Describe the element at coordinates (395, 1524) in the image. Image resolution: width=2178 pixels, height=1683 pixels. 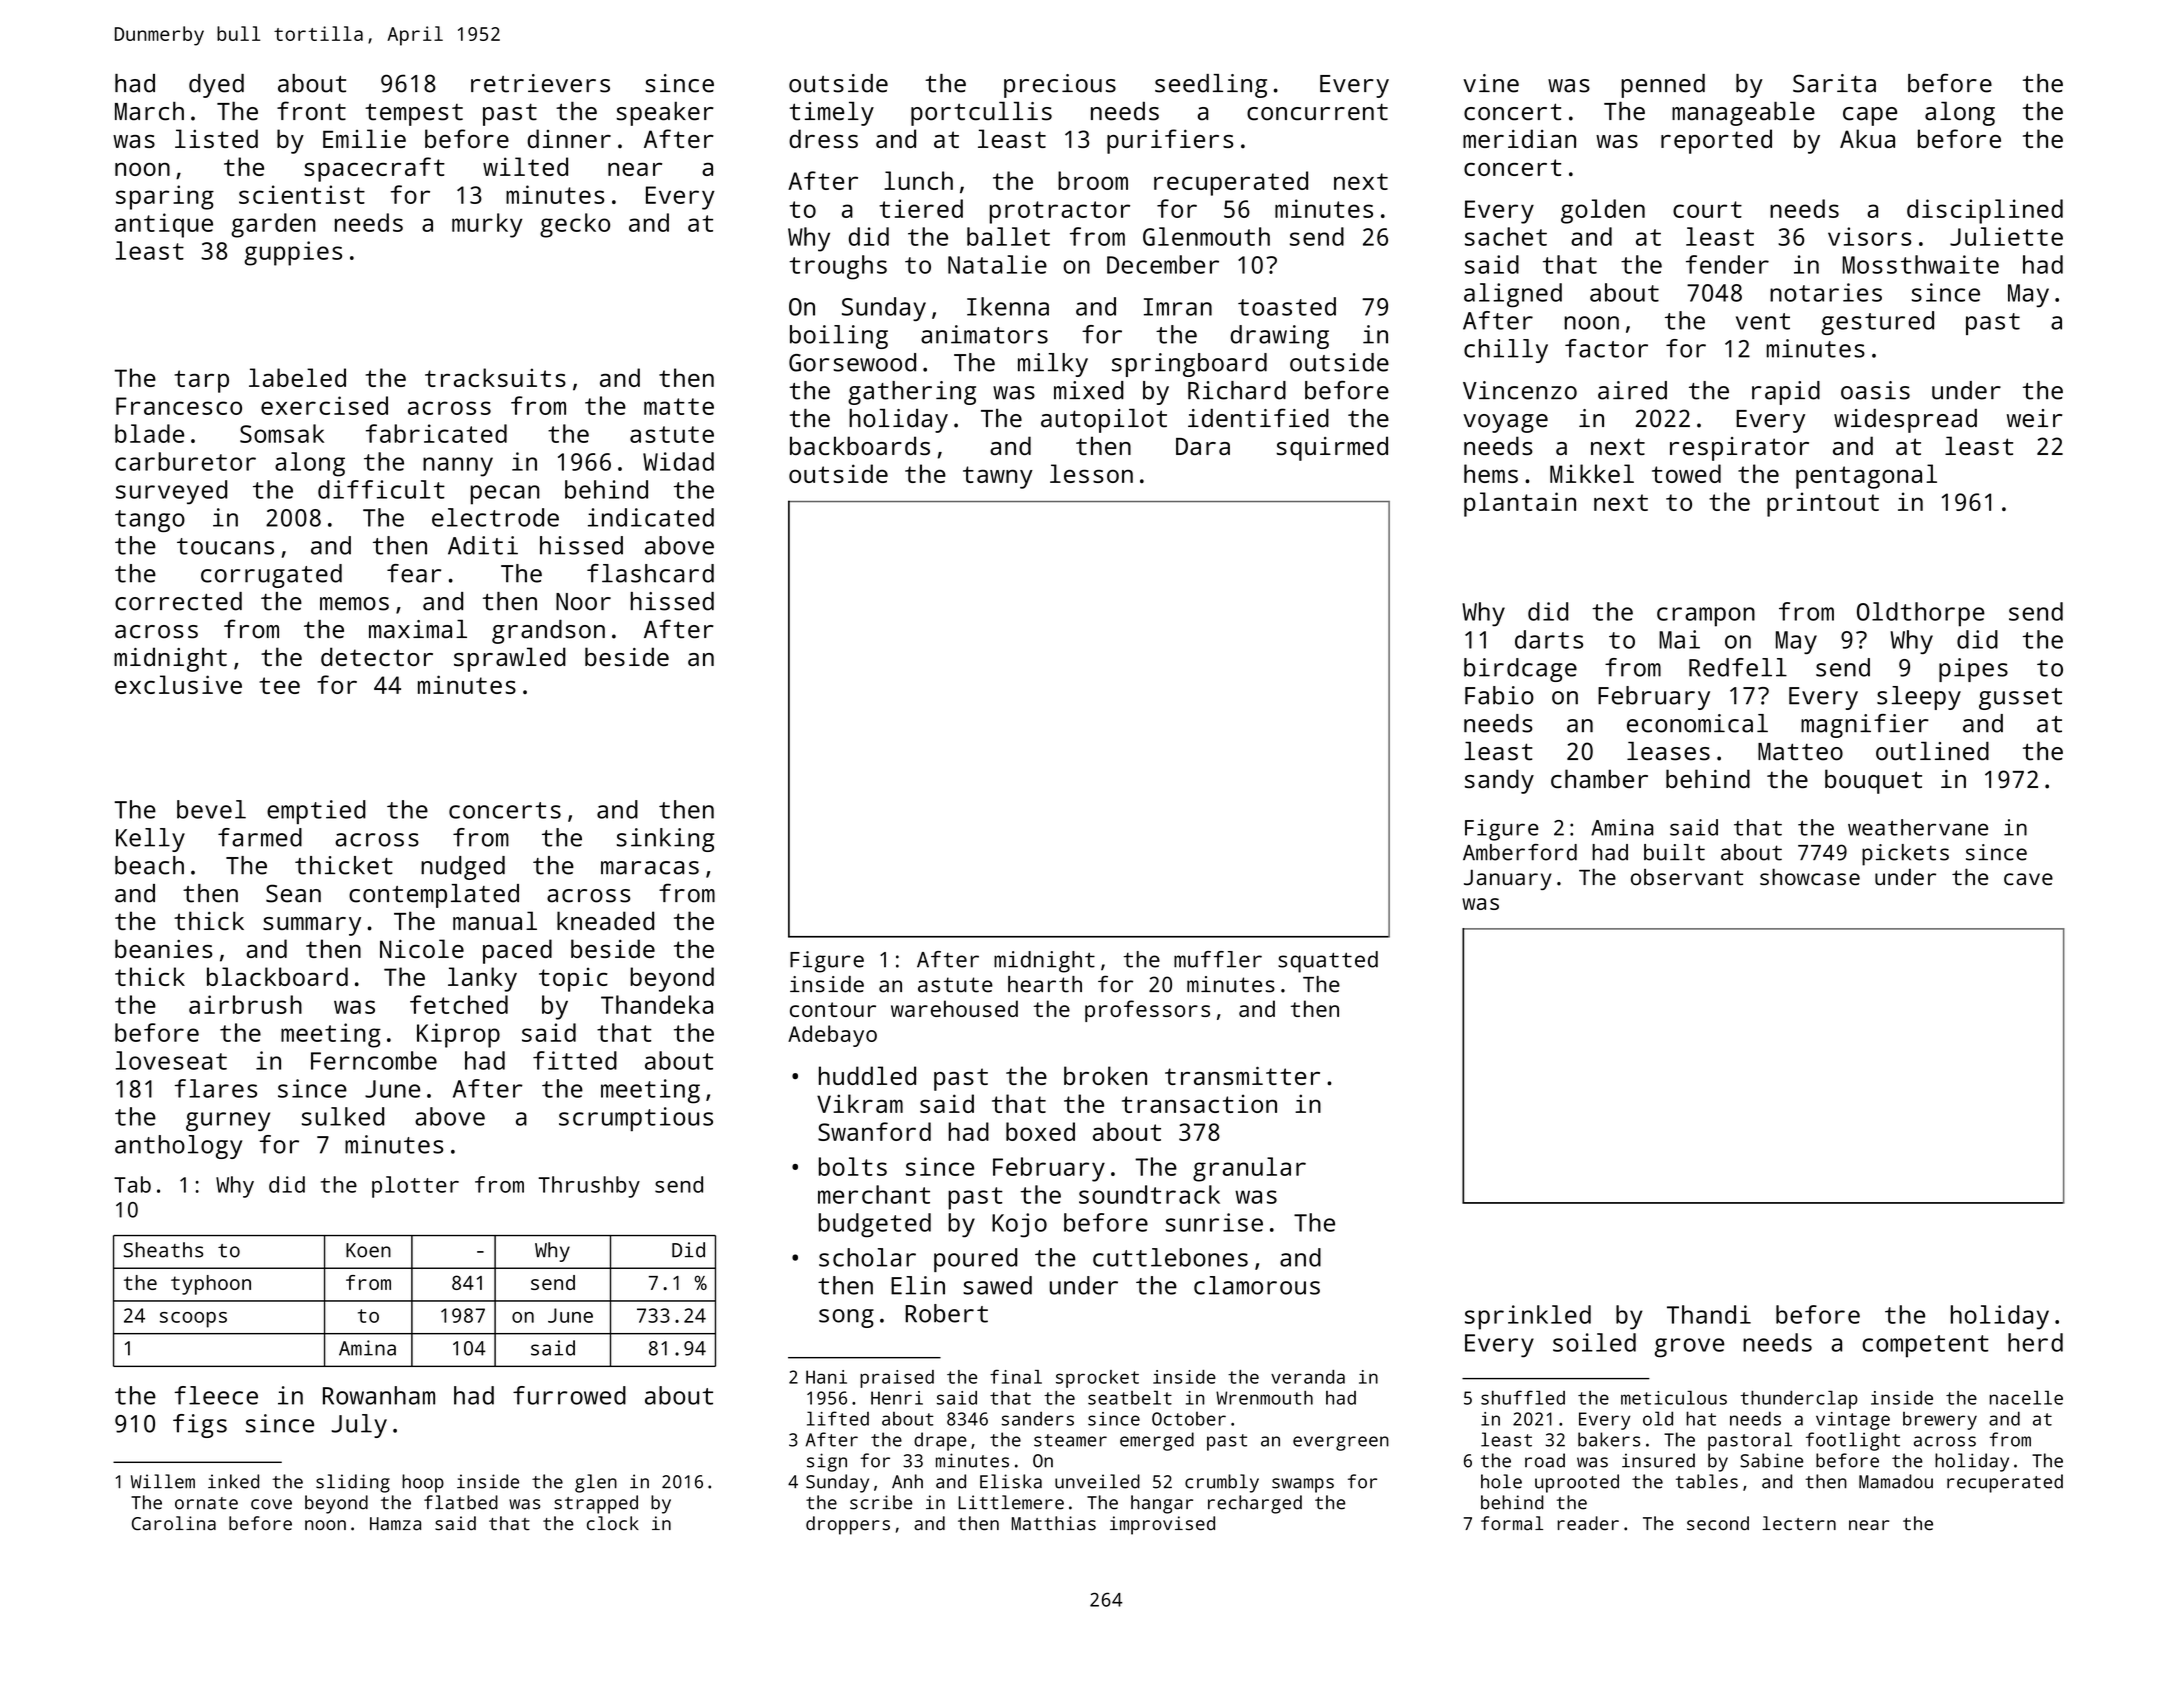
I see `Hamza` at that location.
